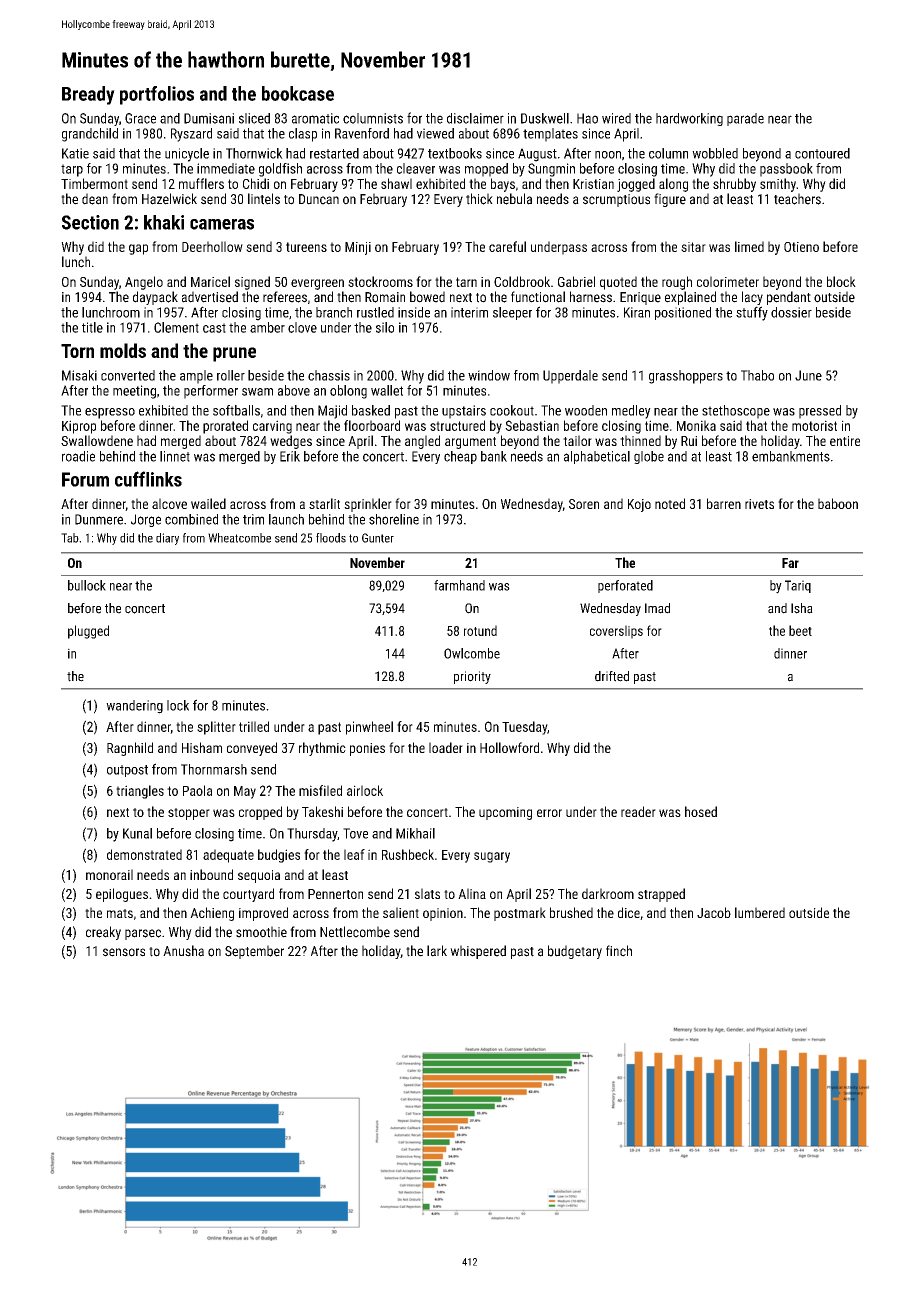  Describe the element at coordinates (545, 118) in the screenshot. I see `Duskwell` at that location.
